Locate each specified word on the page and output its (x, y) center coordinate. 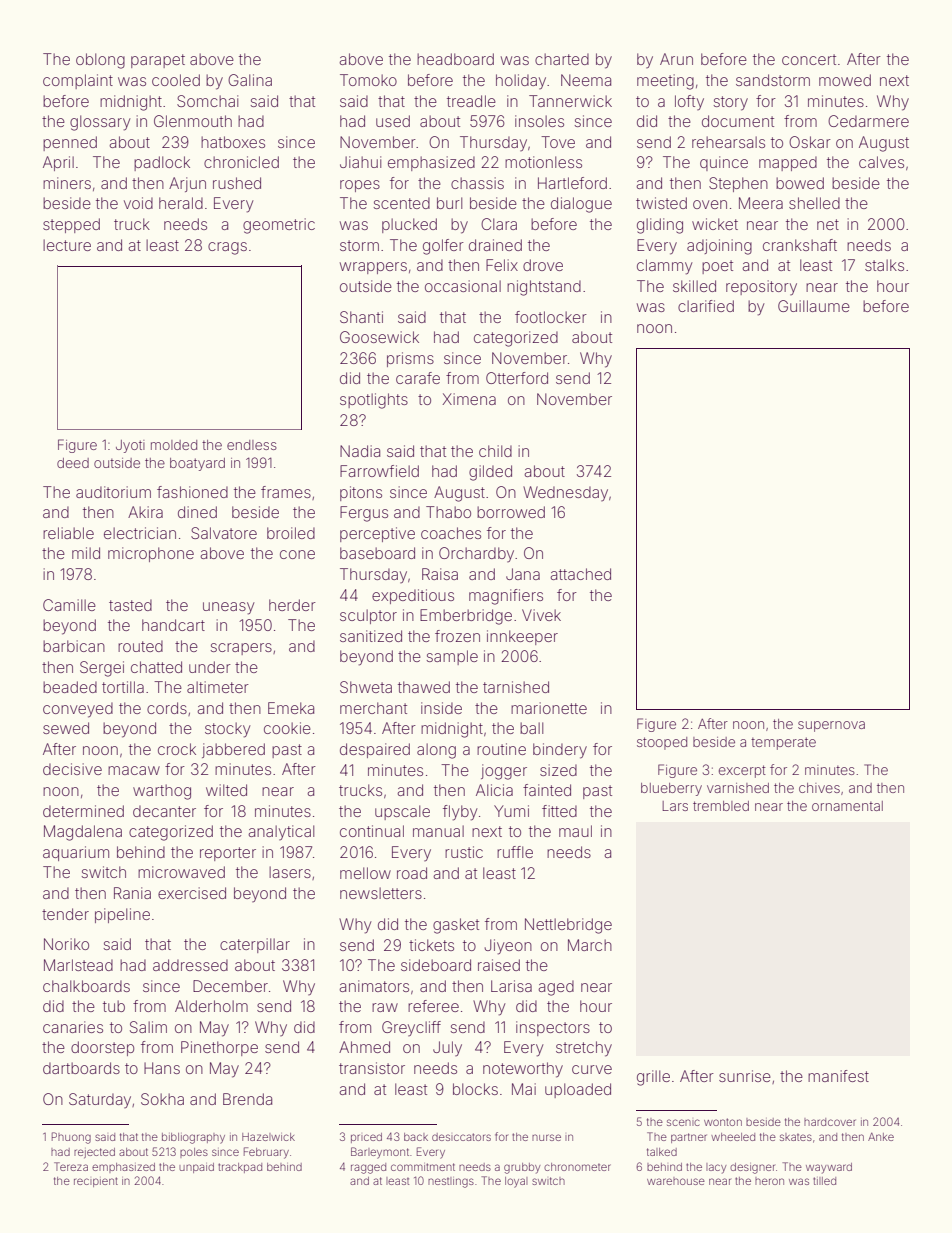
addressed (190, 965)
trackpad (240, 1168)
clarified (706, 306)
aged (556, 988)
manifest (838, 1076)
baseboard (377, 553)
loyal (516, 1182)
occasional (463, 286)
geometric (279, 226)
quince (724, 163)
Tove (558, 142)
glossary (100, 123)
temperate (783, 743)
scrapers (241, 649)
